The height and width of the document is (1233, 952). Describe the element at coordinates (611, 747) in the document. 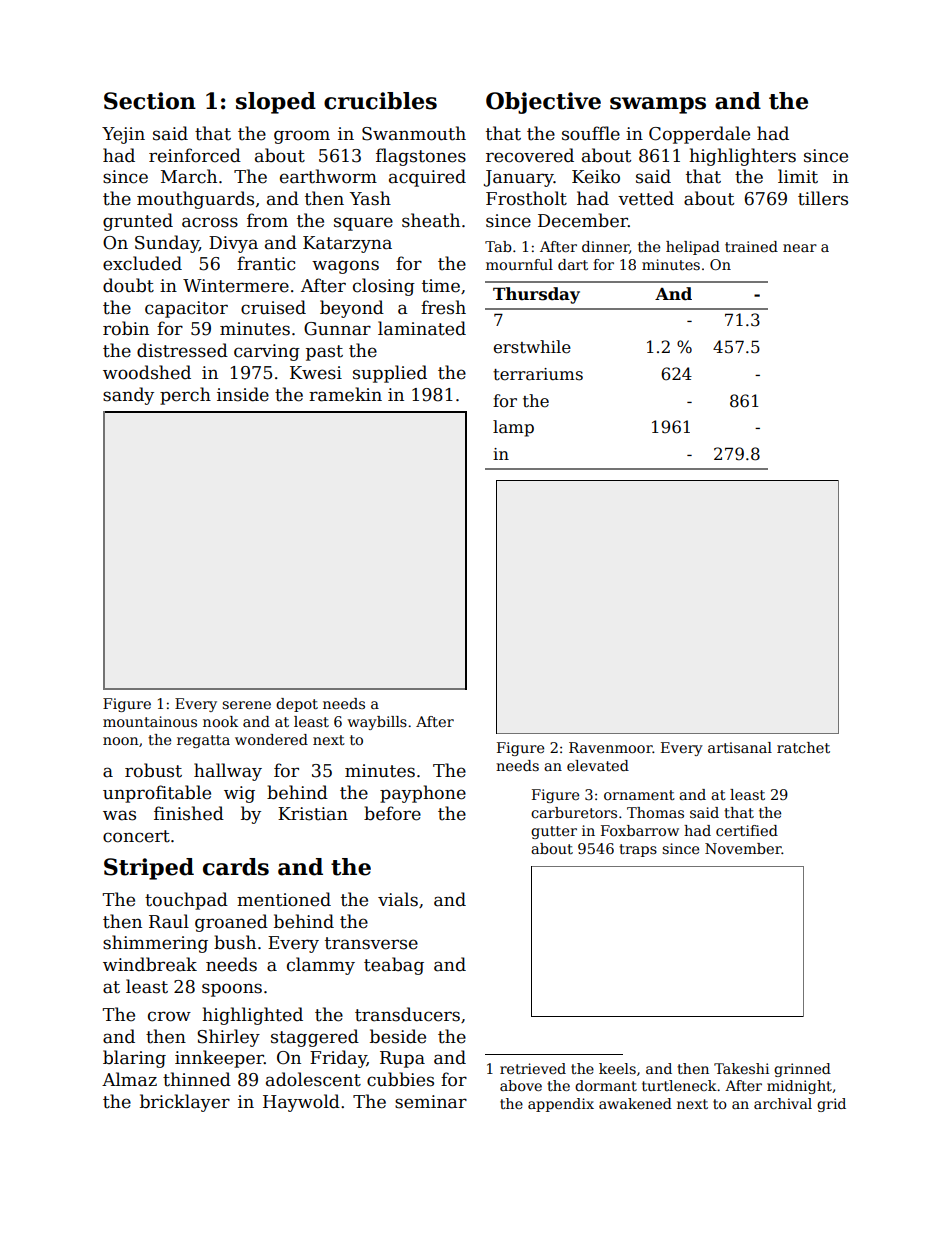

I see `Ravenmoor` at that location.
